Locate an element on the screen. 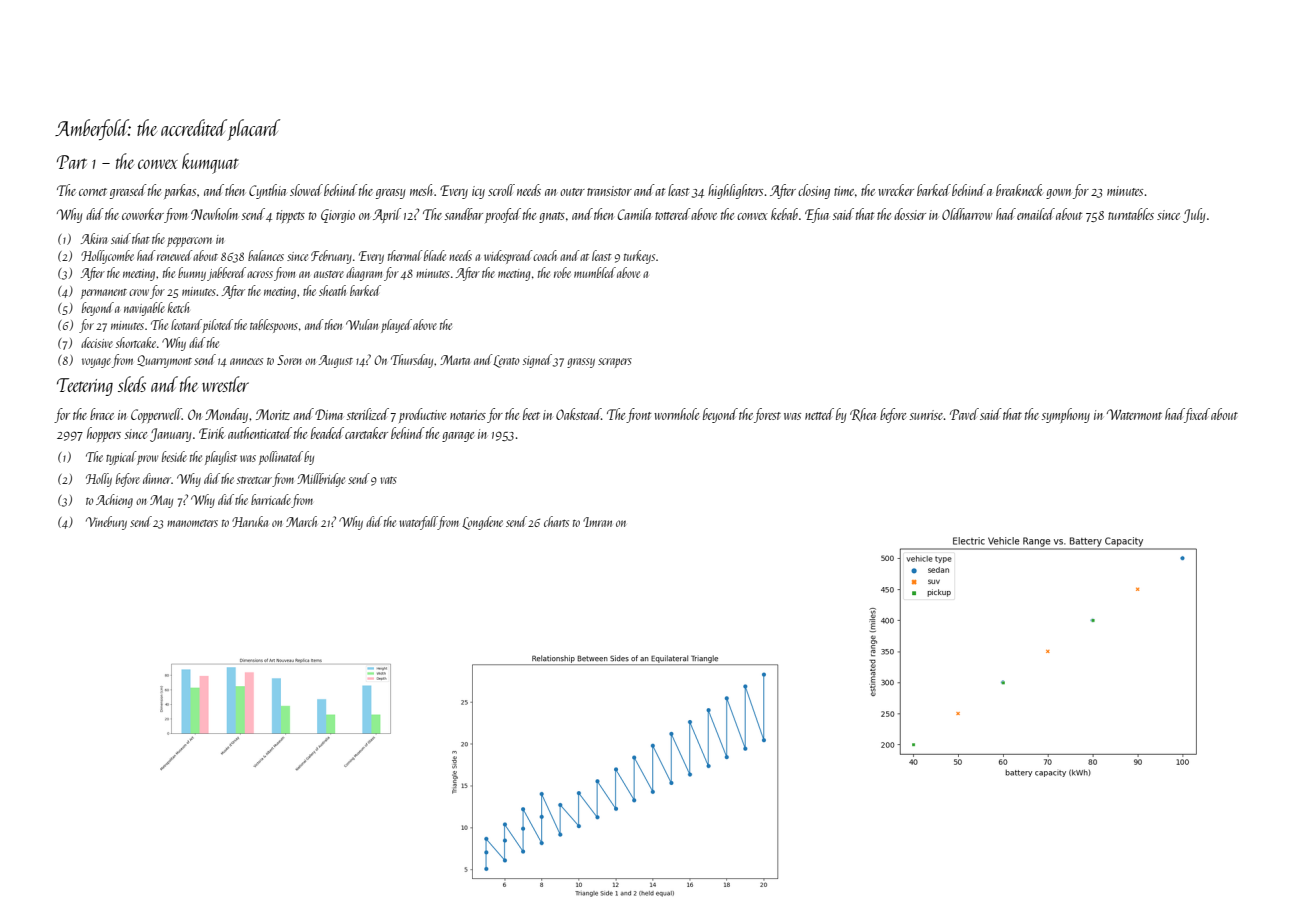  turntables is located at coordinates (1131, 214).
